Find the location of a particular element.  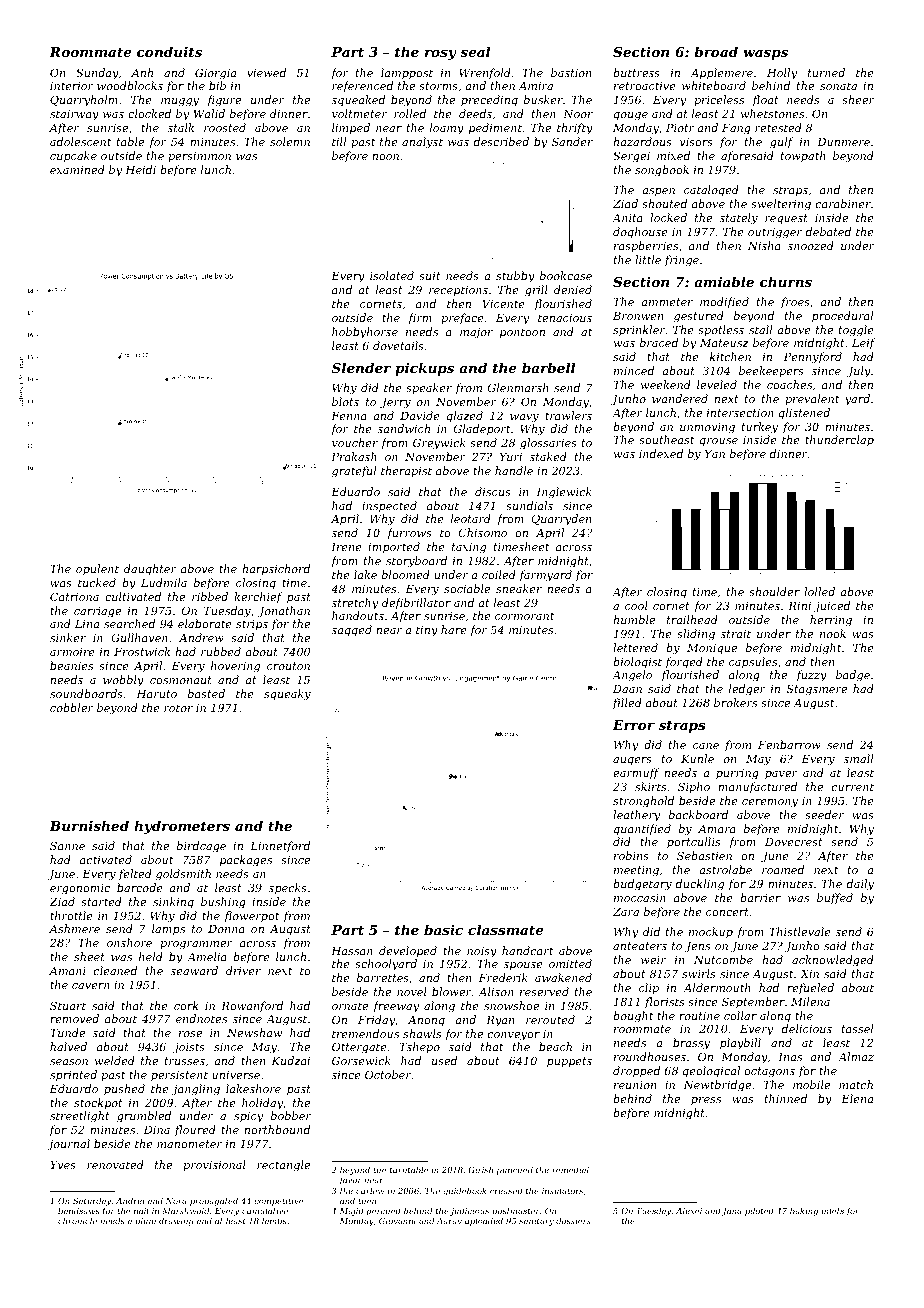

carabiner is located at coordinates (843, 203).
